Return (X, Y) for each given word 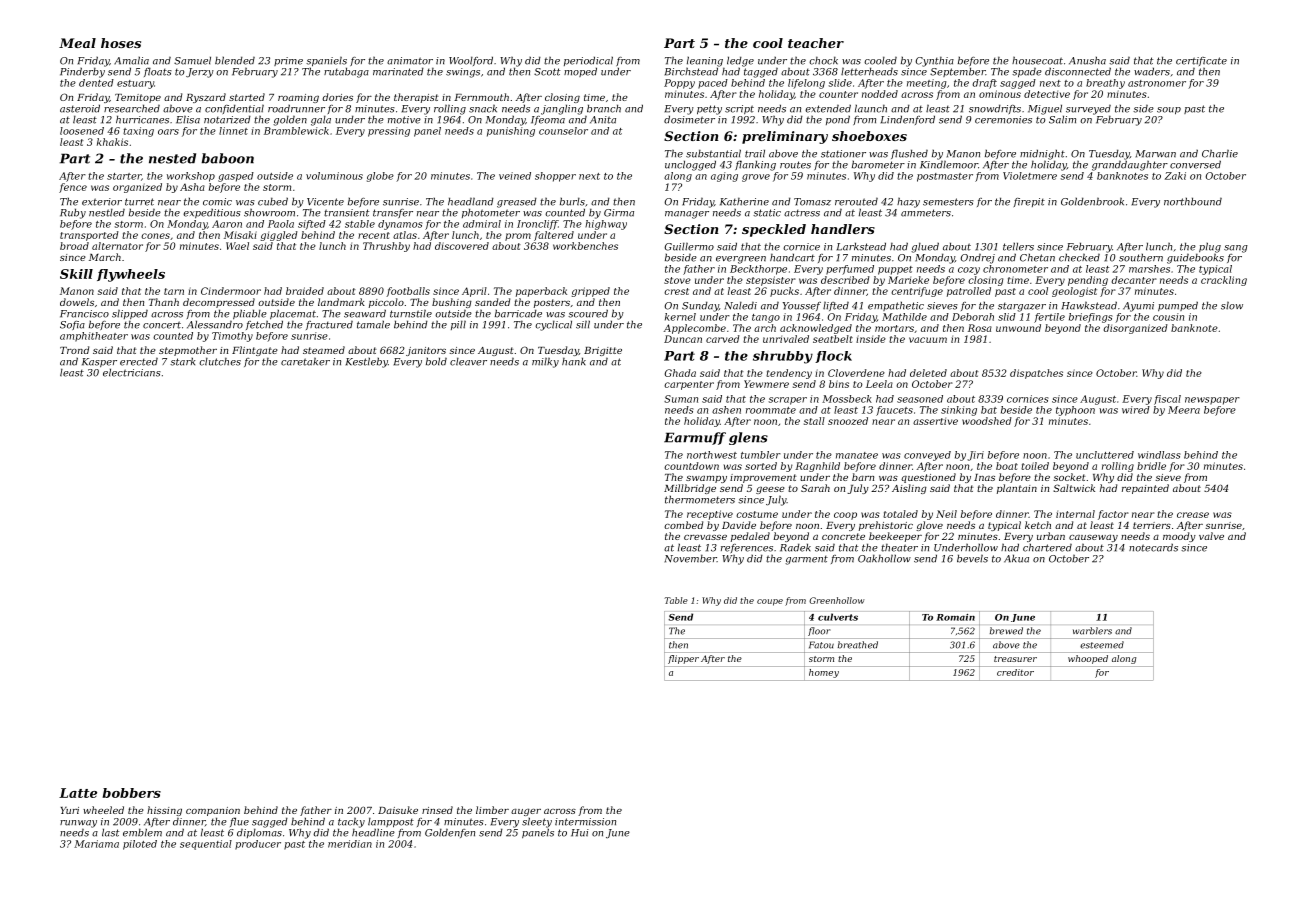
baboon (227, 158)
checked (1079, 257)
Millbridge (690, 489)
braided (305, 291)
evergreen (741, 260)
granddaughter (1130, 165)
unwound (1018, 328)
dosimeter (689, 119)
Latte (78, 793)
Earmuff (695, 438)
